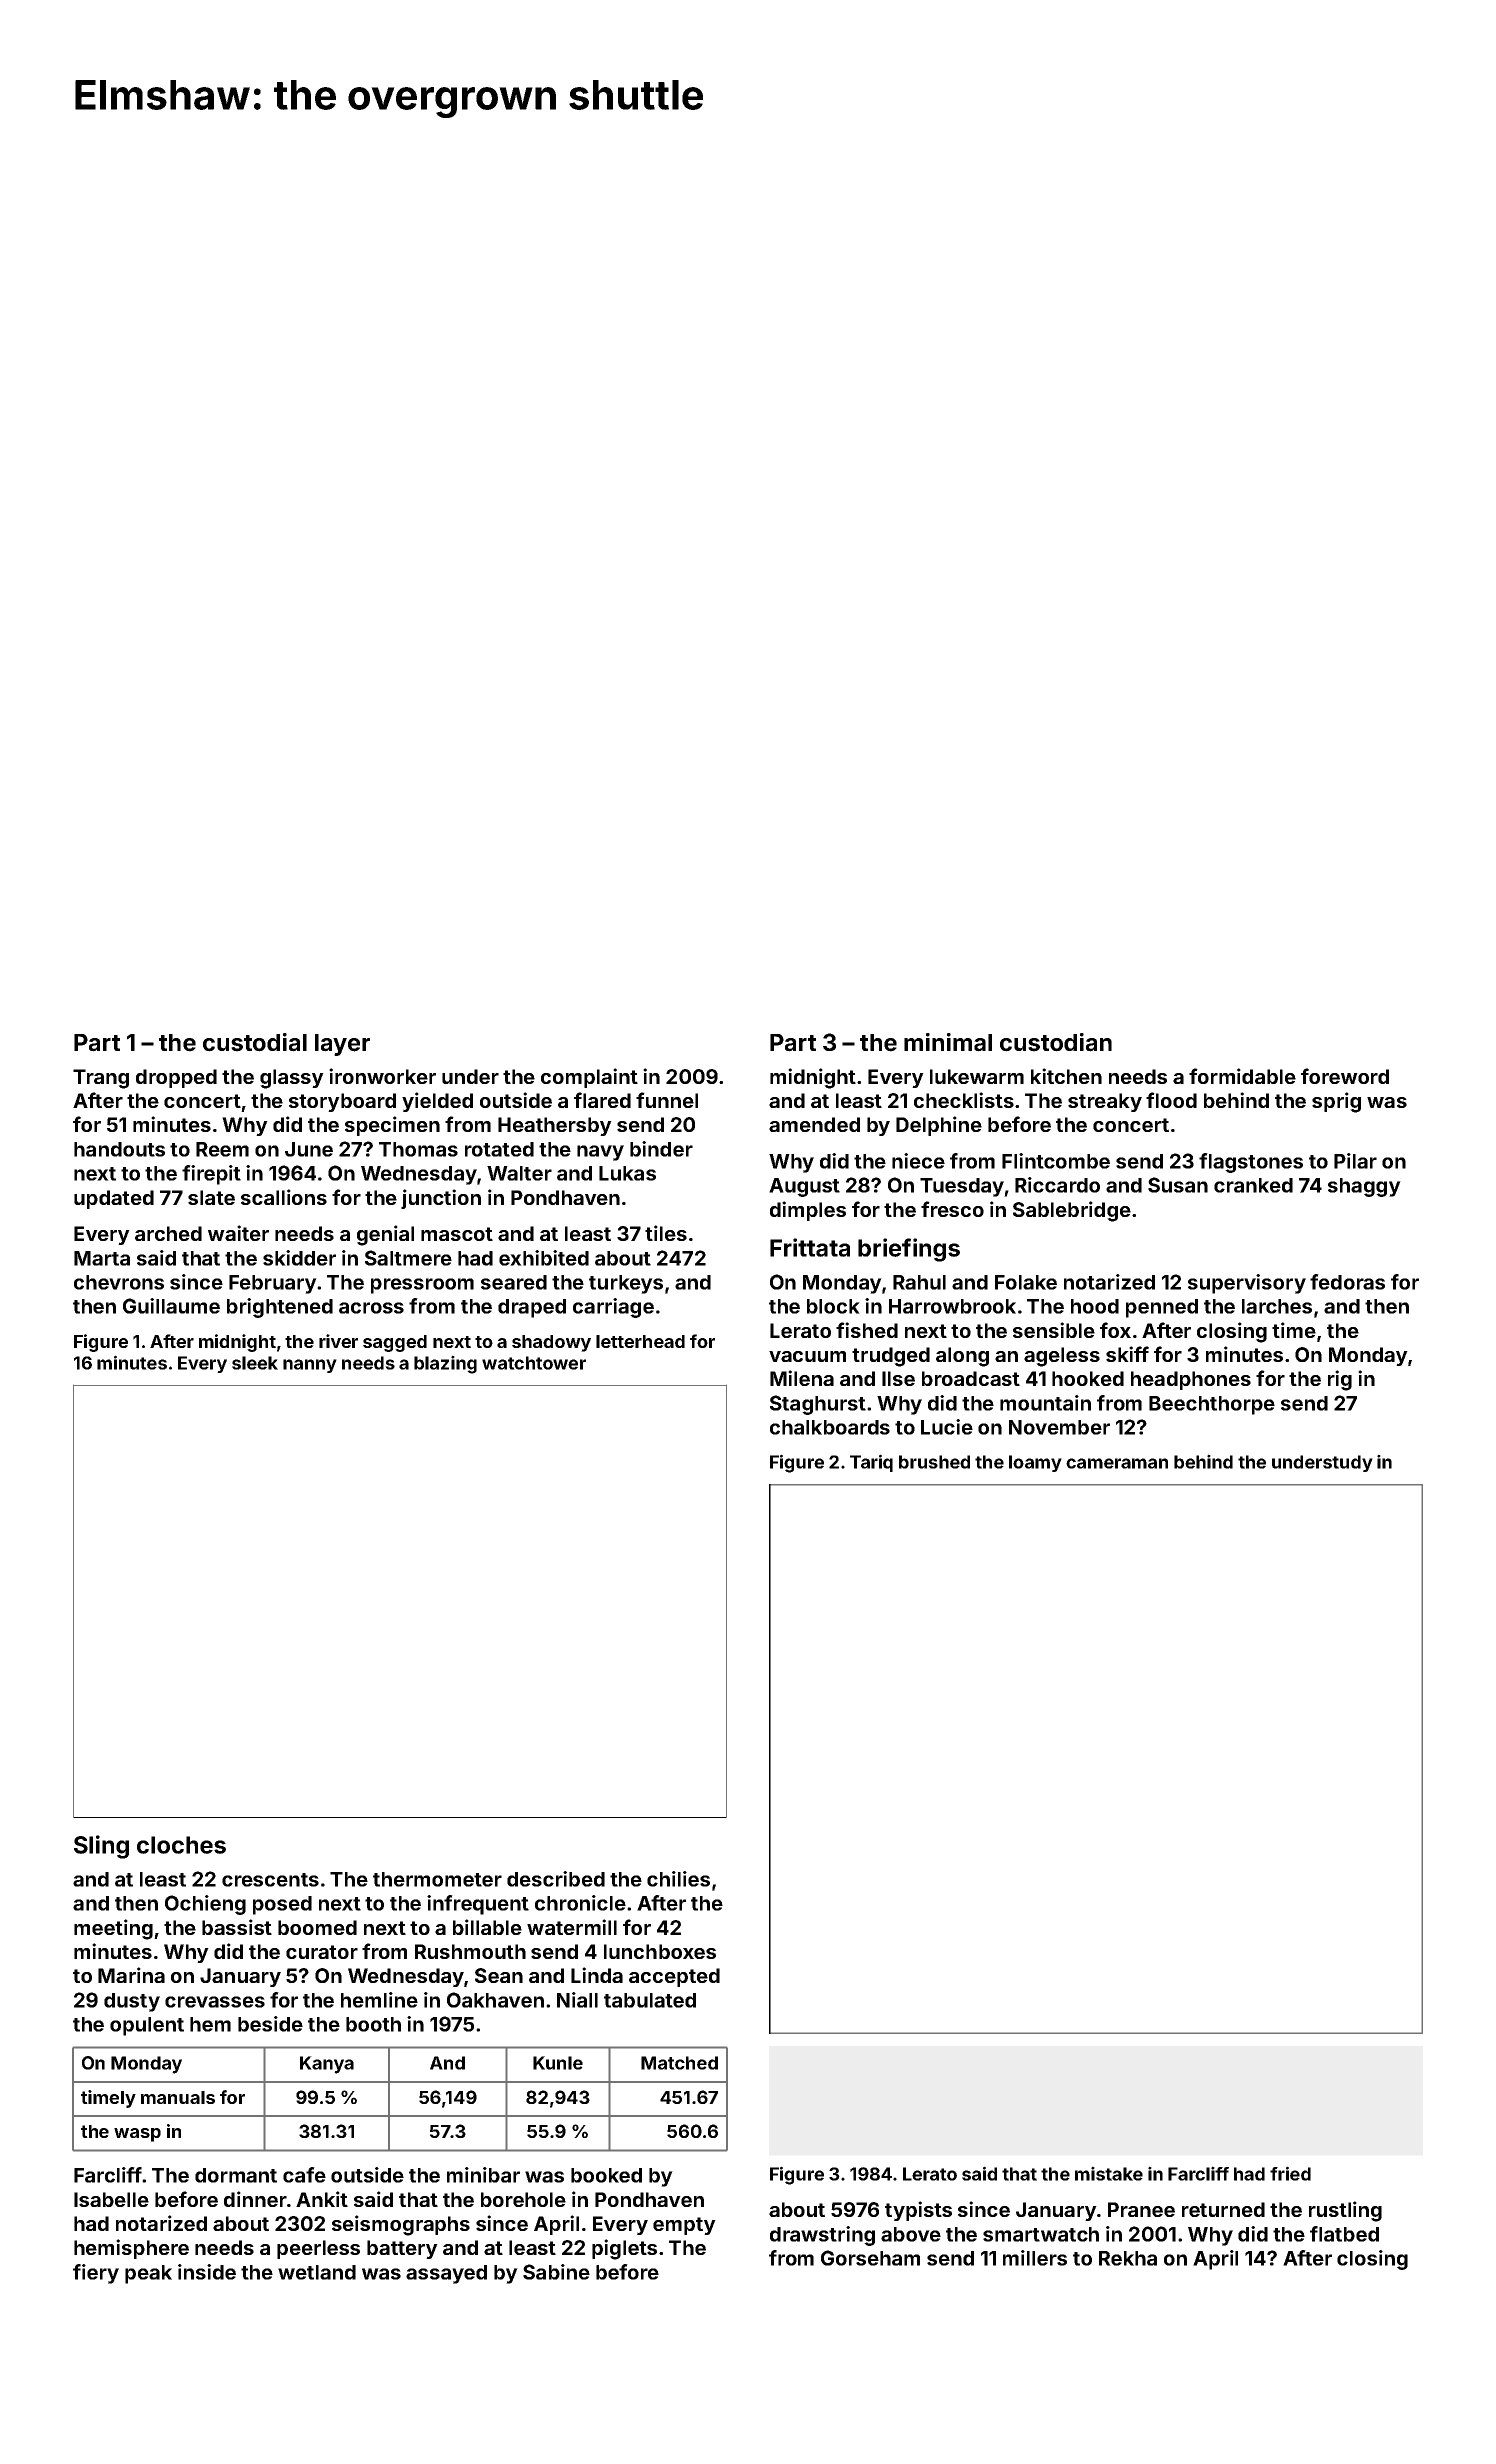 This page has width=1496, height=2464. I want to click on cloches, so click(181, 1845).
